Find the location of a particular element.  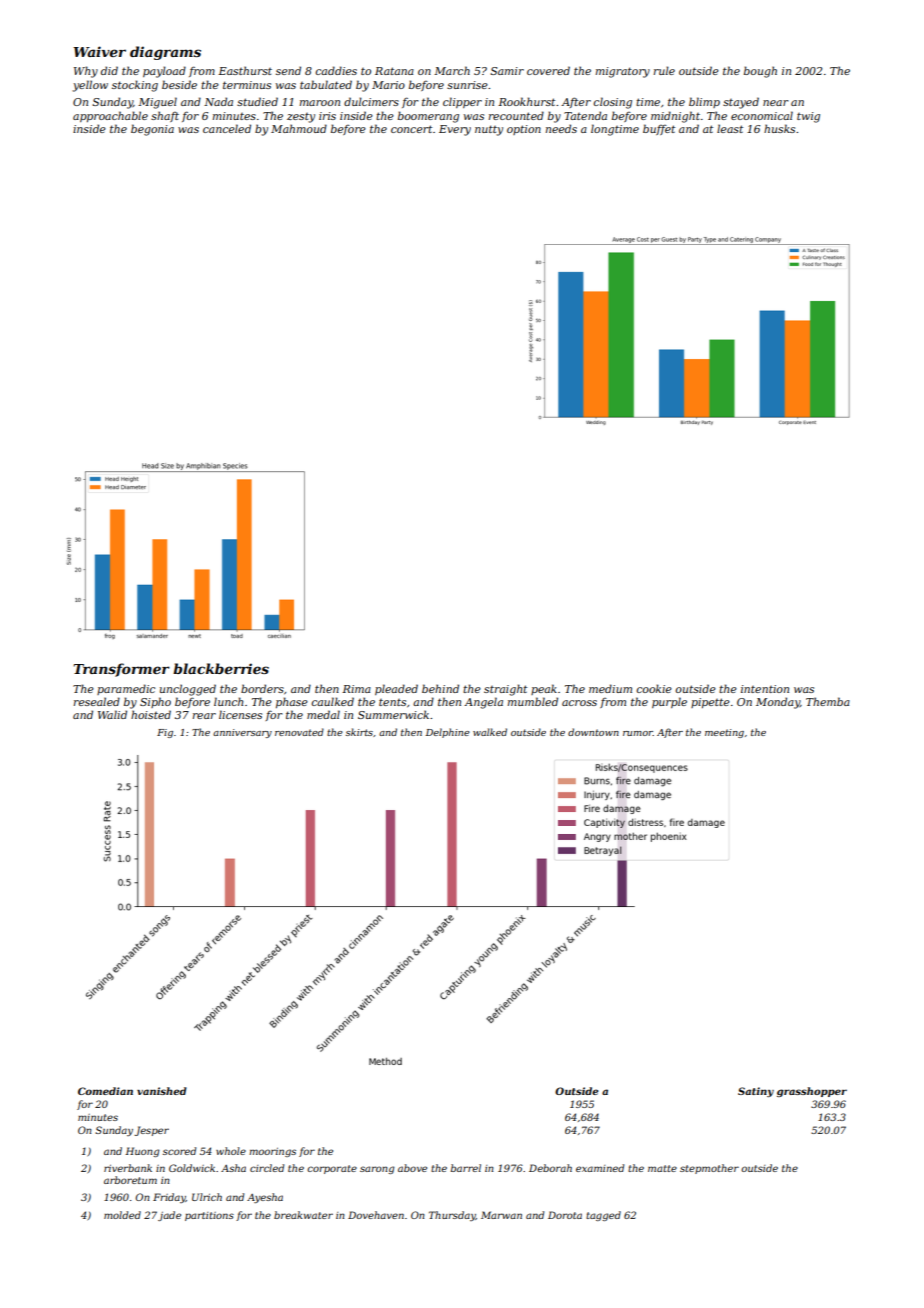

blackberries is located at coordinates (221, 668).
